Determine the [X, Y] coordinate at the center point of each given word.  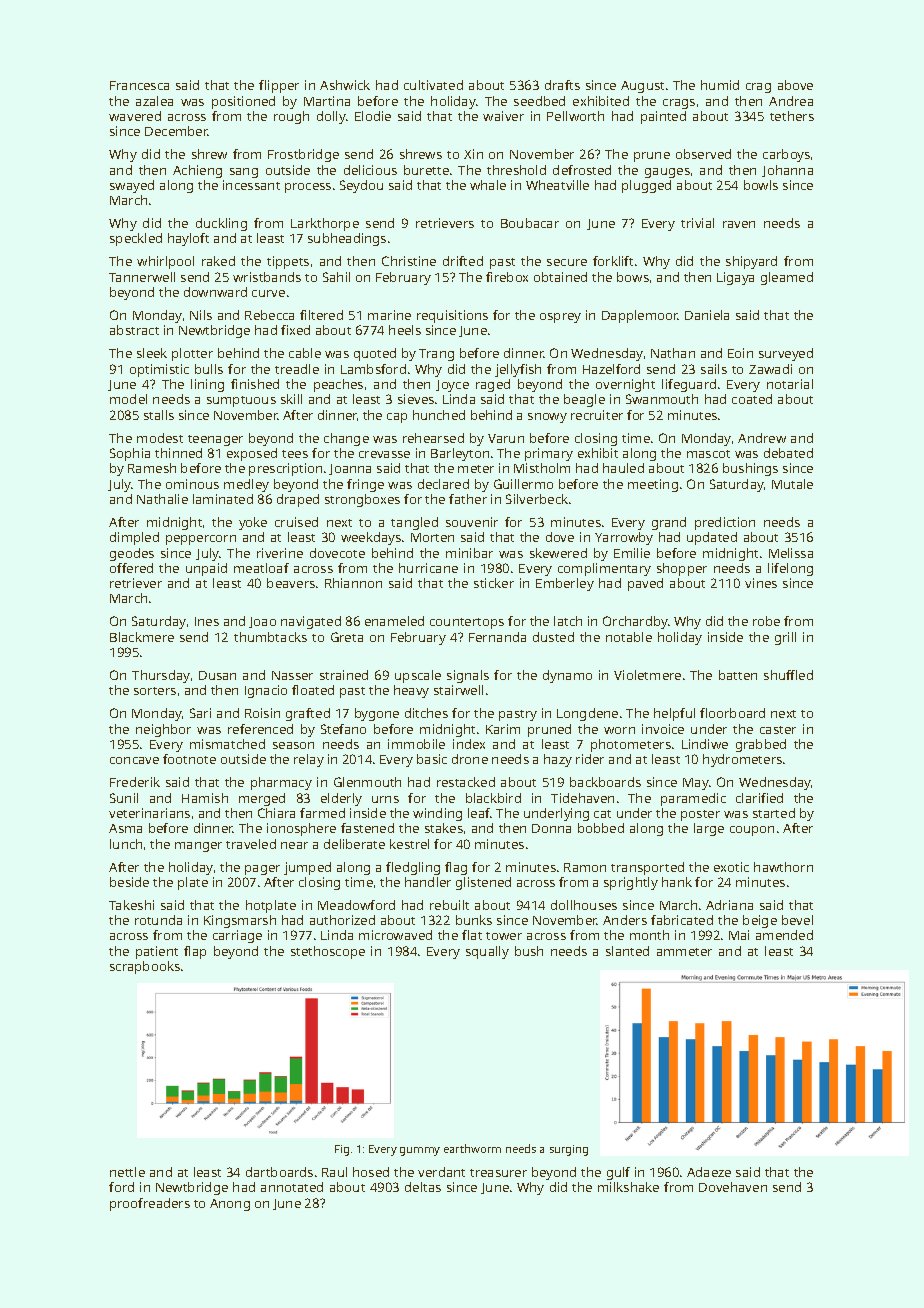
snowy [547, 418]
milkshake [628, 1187]
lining [207, 385]
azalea [154, 101]
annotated [292, 1187]
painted [663, 117]
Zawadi [770, 369]
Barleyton [460, 454]
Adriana [729, 905]
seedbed [539, 101]
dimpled [134, 538]
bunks [474, 920]
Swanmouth [662, 399]
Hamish [205, 798]
